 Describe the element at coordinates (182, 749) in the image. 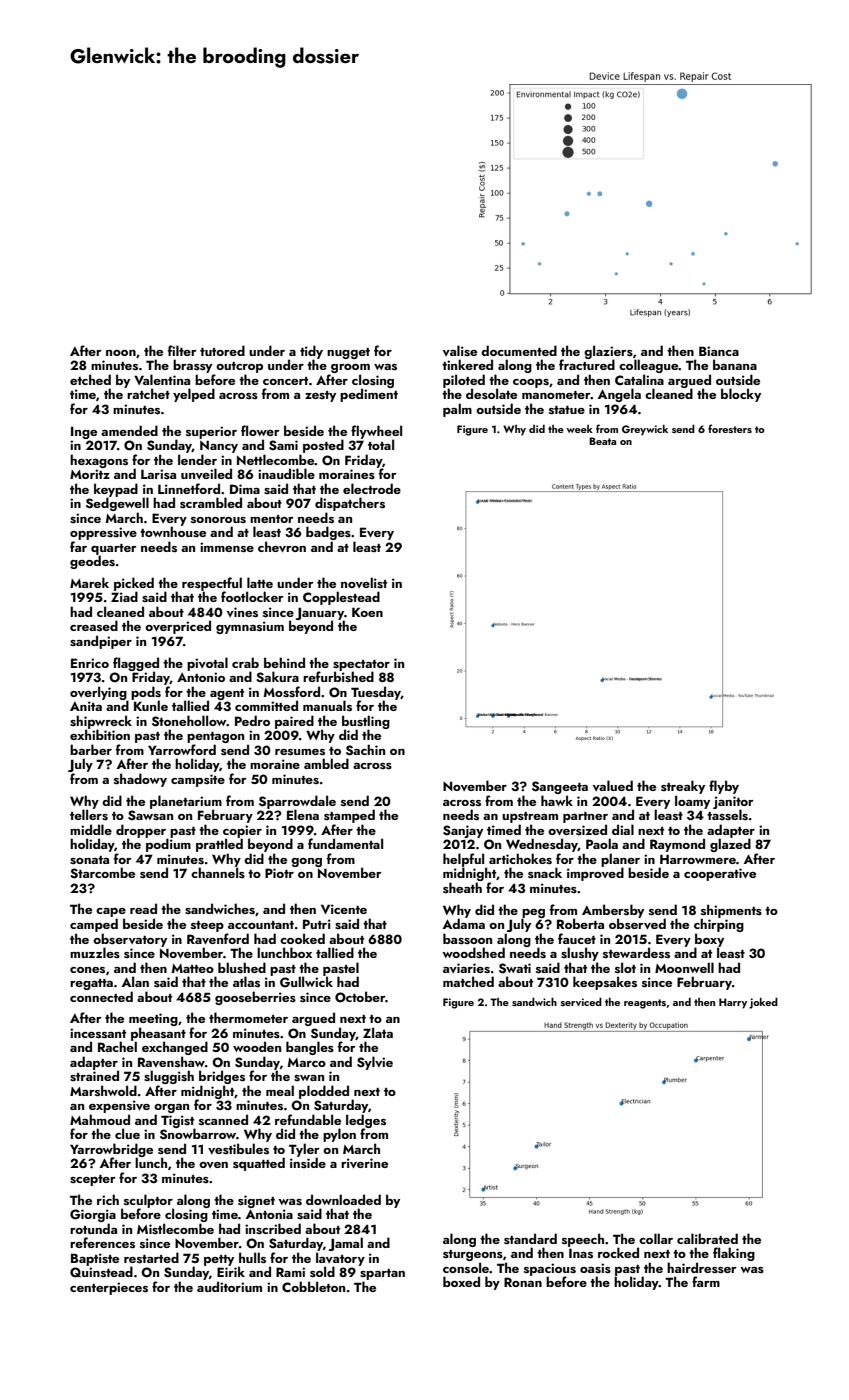

I see `Yarrowford` at that location.
